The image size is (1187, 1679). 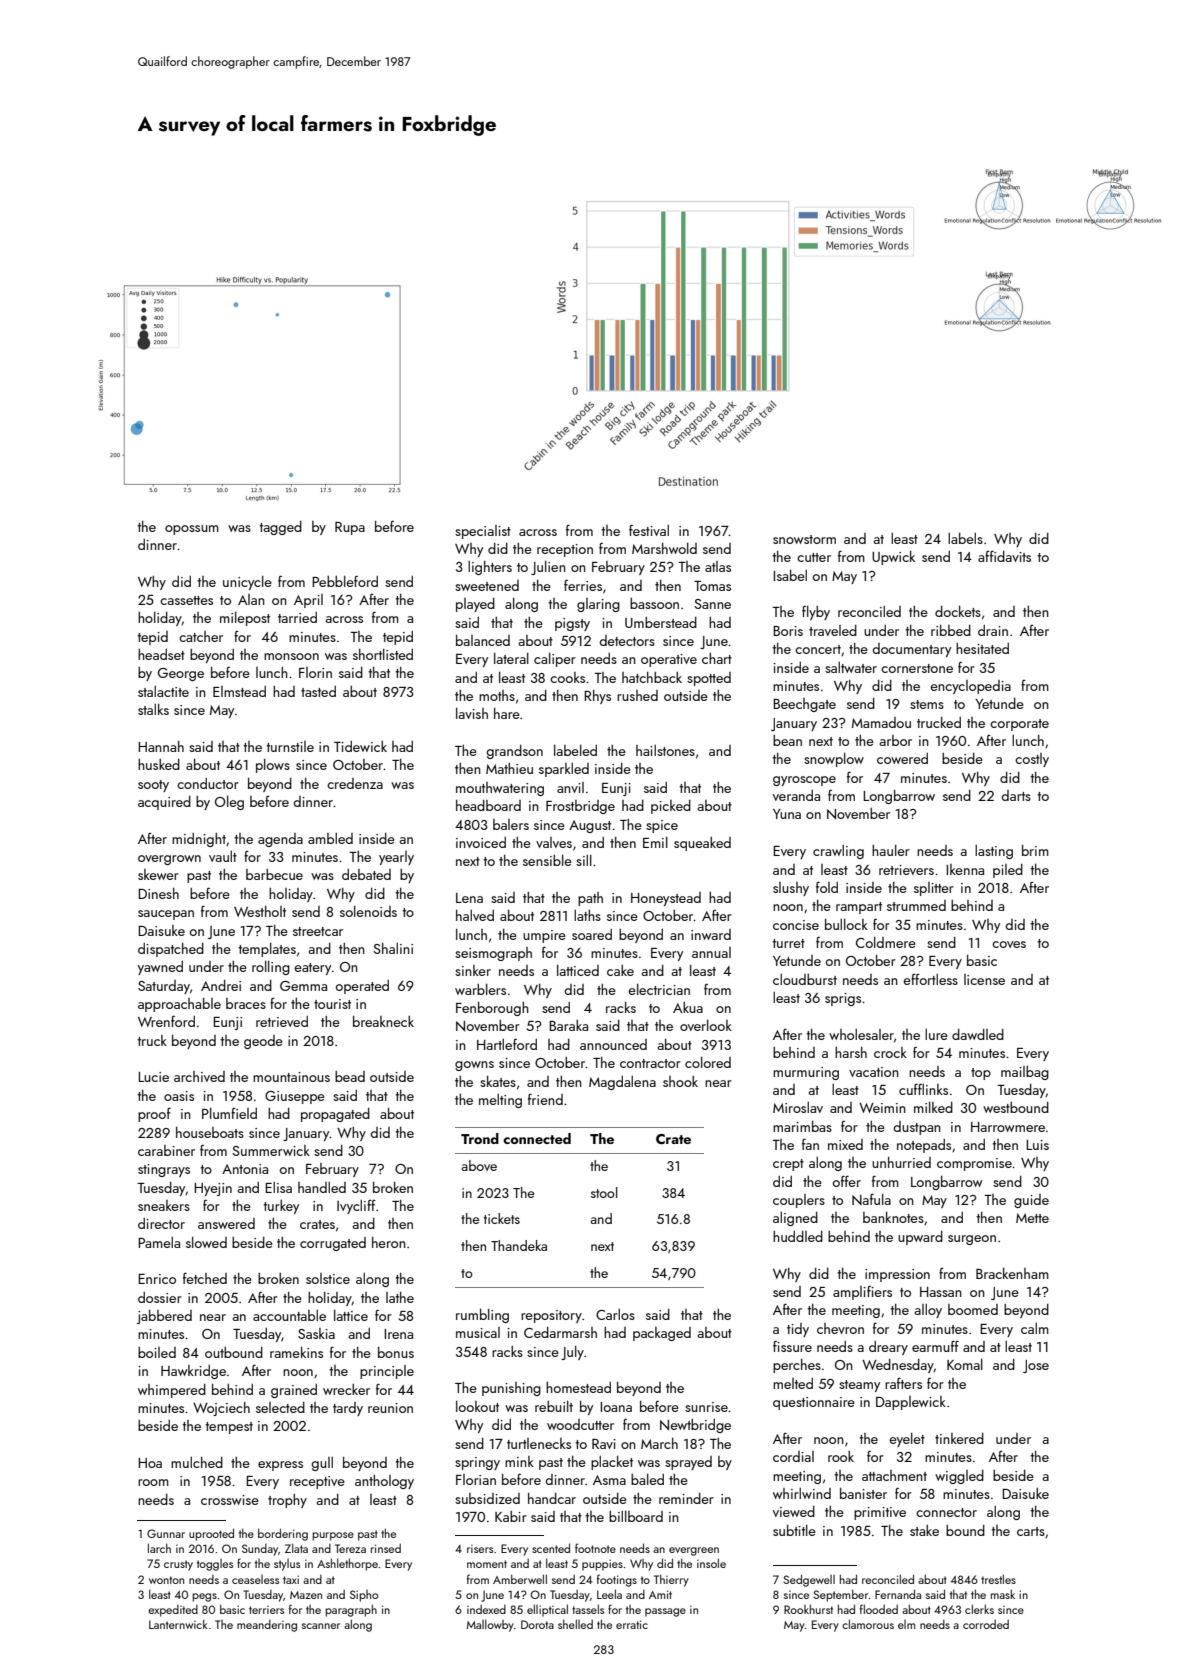 What do you see at coordinates (280, 528) in the document?
I see `tagged` at bounding box center [280, 528].
